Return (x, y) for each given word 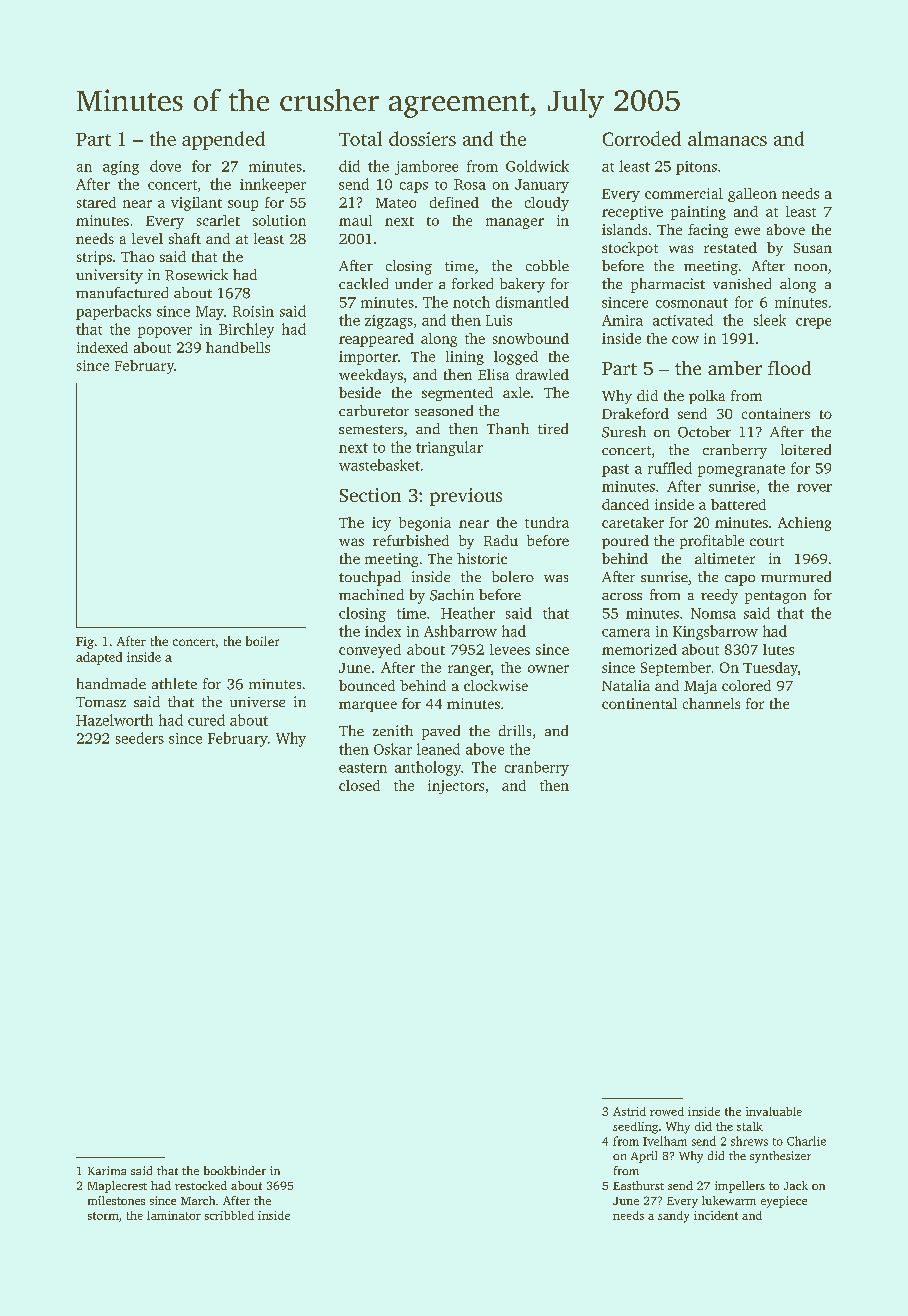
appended (223, 140)
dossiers (422, 138)
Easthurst (638, 1185)
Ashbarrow (460, 631)
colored (746, 685)
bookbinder (235, 1170)
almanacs (727, 138)
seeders (140, 738)
